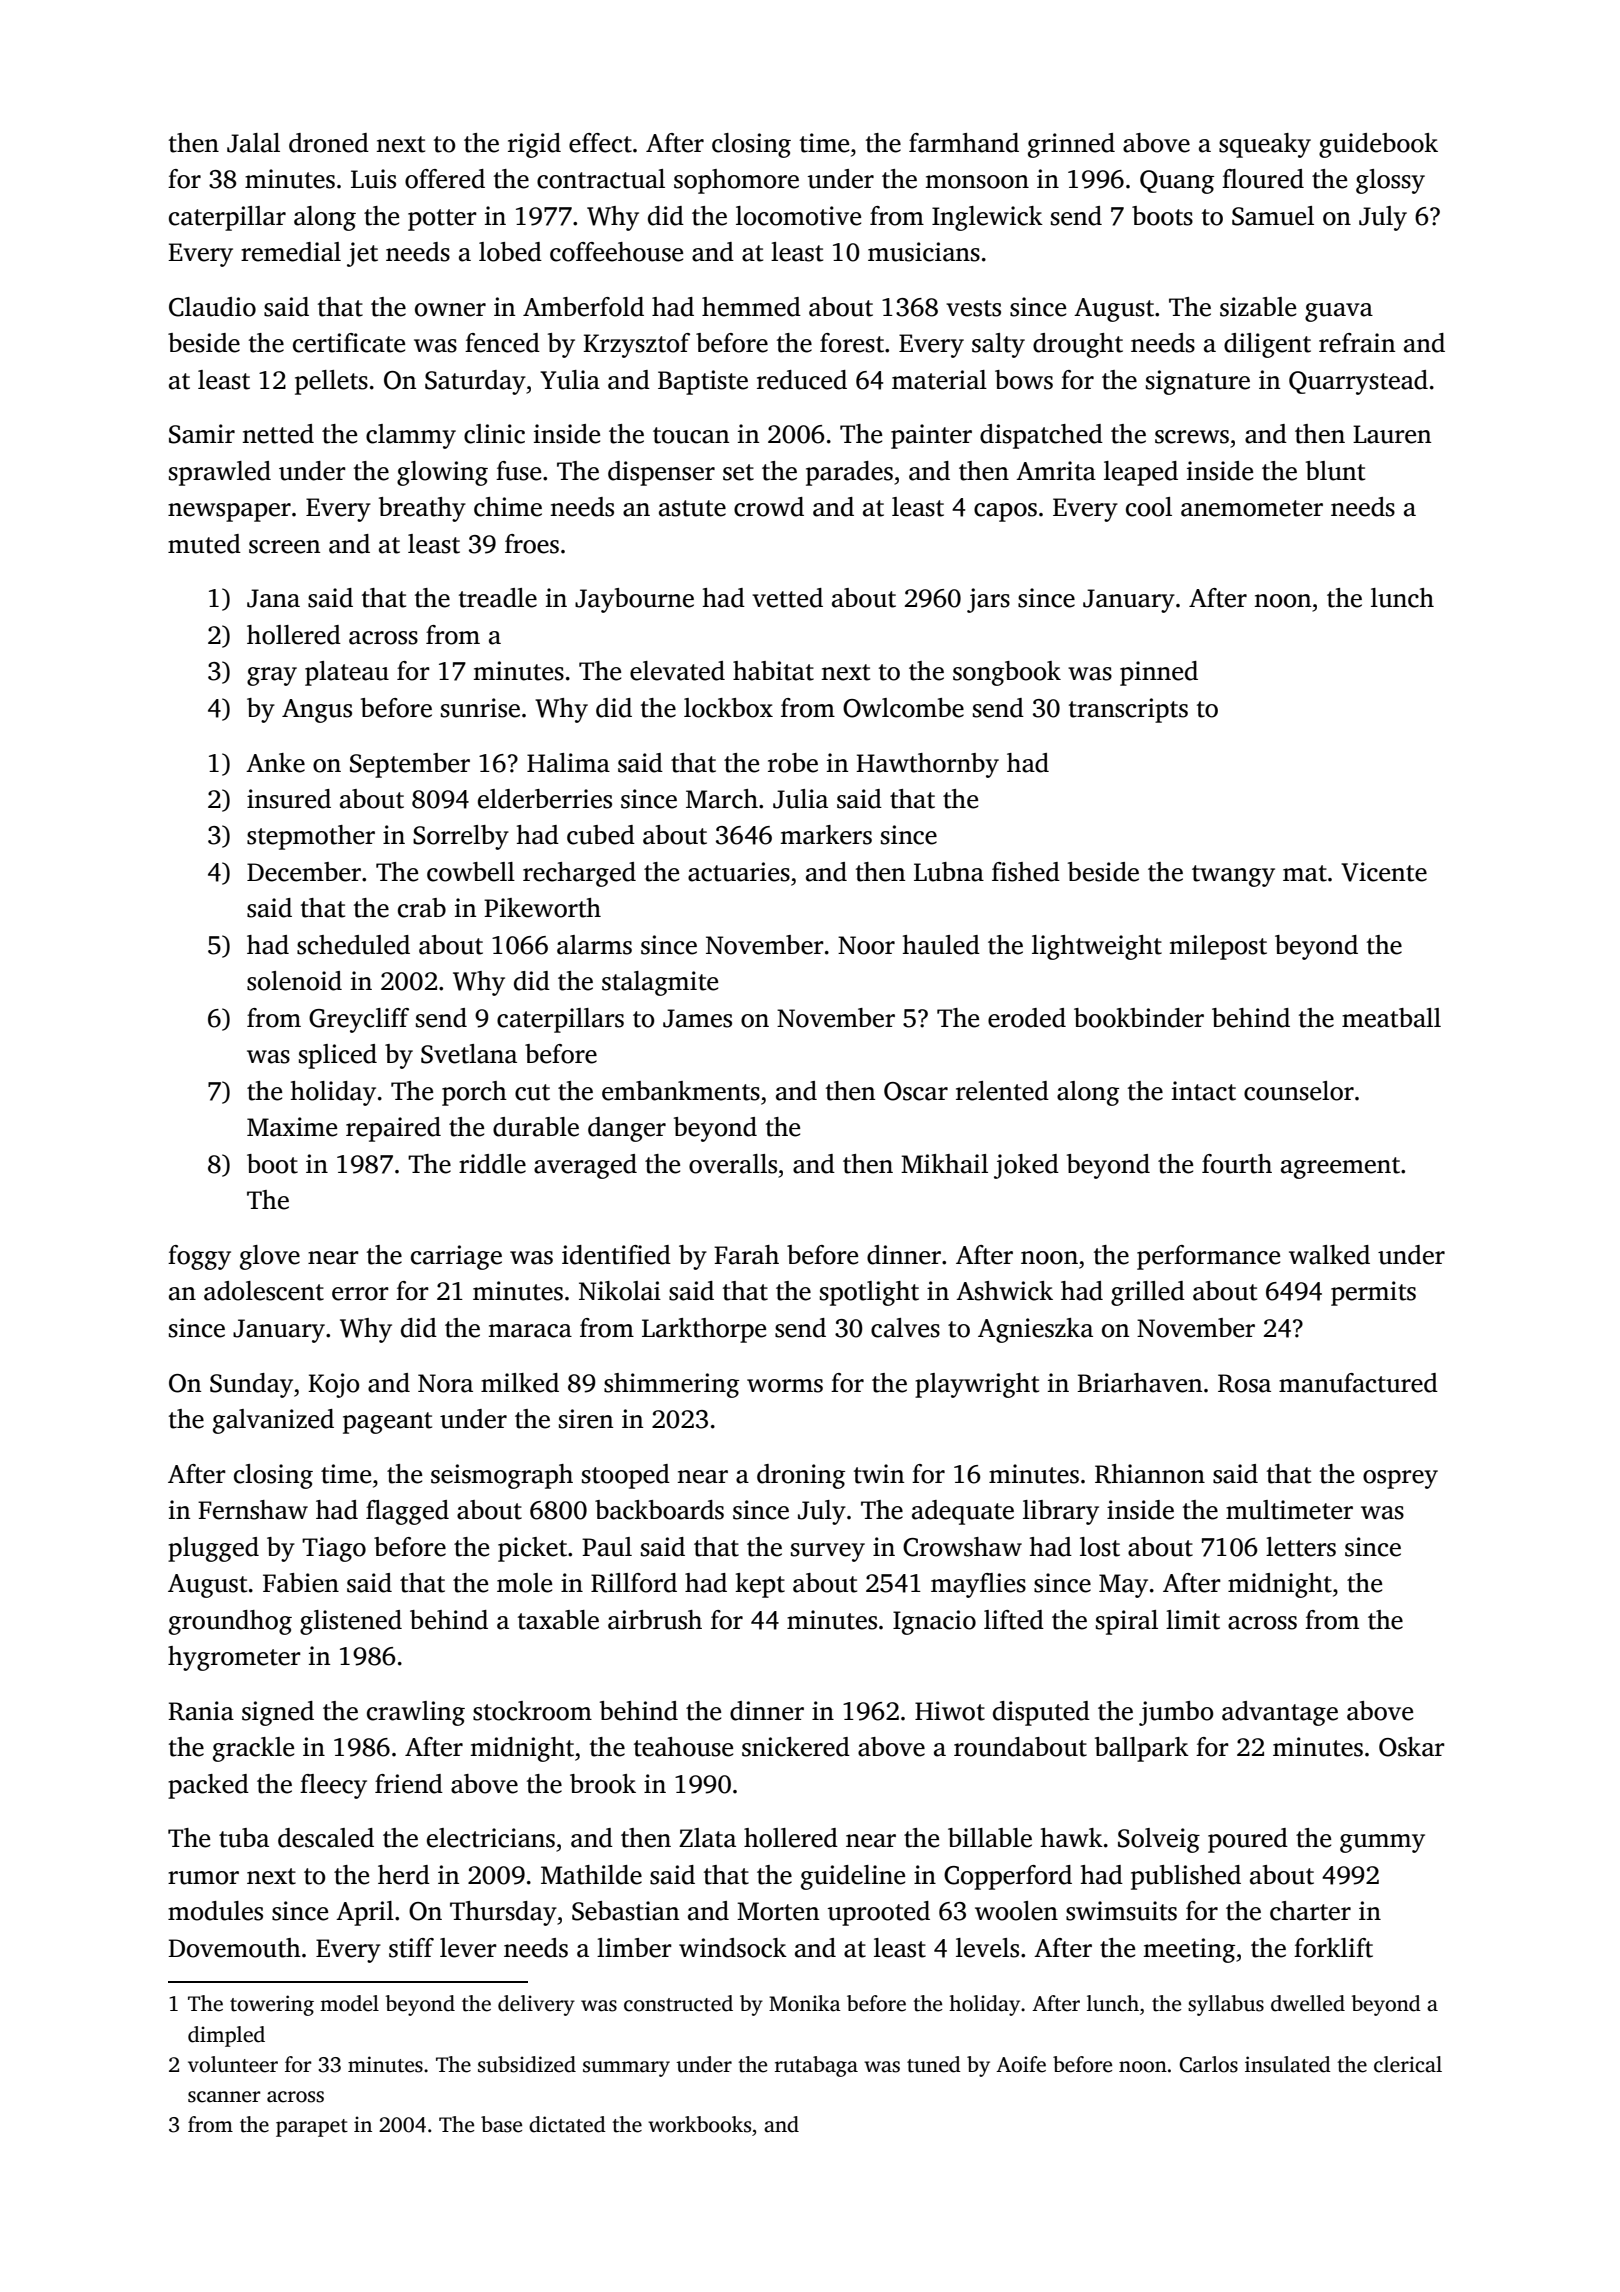 This page has width=1620, height=2292. Describe the element at coordinates (1204, 1091) in the page. I see `intact` at that location.
